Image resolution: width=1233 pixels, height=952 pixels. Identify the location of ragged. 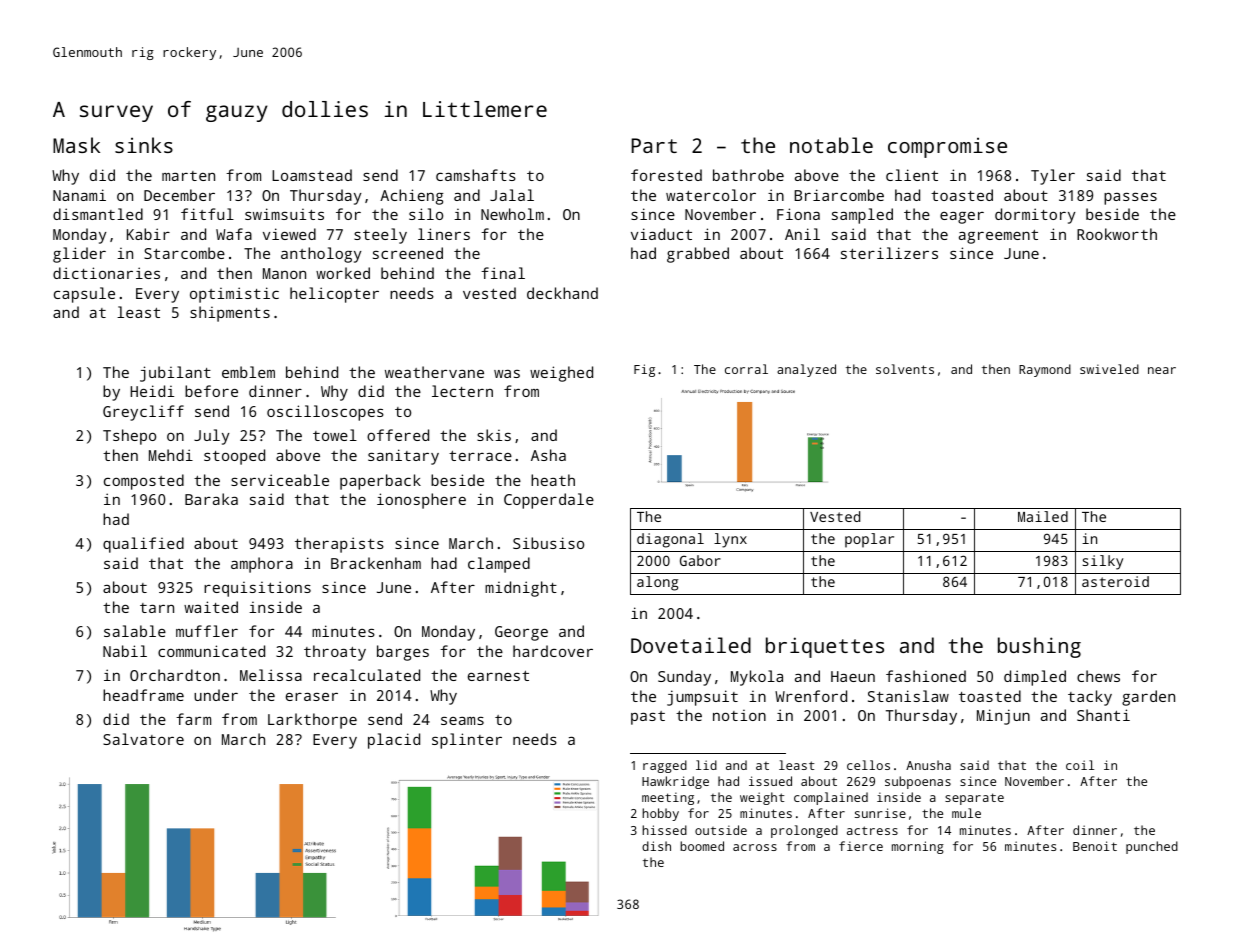
(665, 766).
